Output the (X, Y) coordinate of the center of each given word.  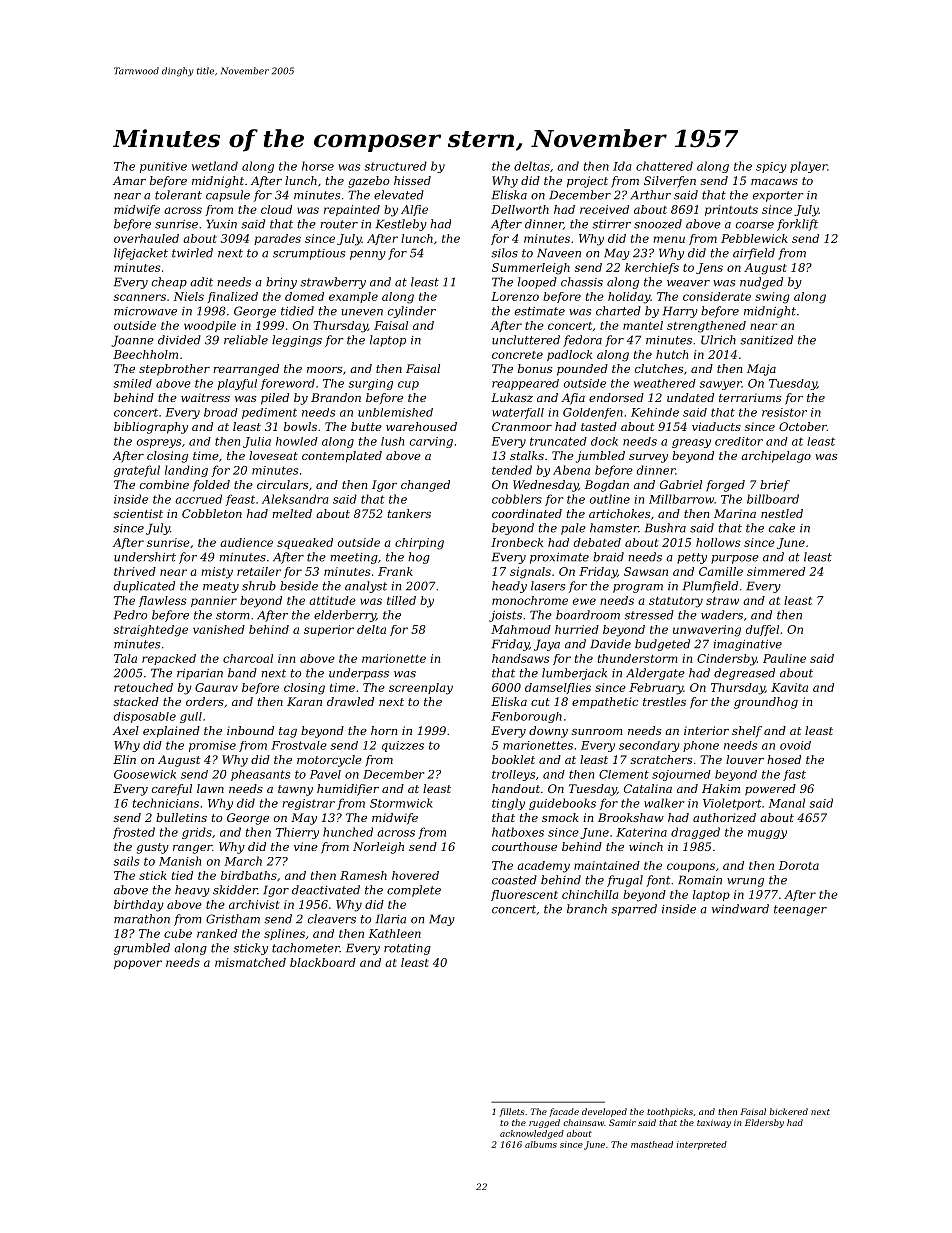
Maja (761, 370)
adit (201, 282)
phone (701, 746)
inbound (250, 730)
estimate (540, 311)
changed (425, 486)
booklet (513, 759)
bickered (788, 1111)
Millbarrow (681, 499)
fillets (512, 1112)
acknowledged (532, 1134)
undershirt (145, 557)
